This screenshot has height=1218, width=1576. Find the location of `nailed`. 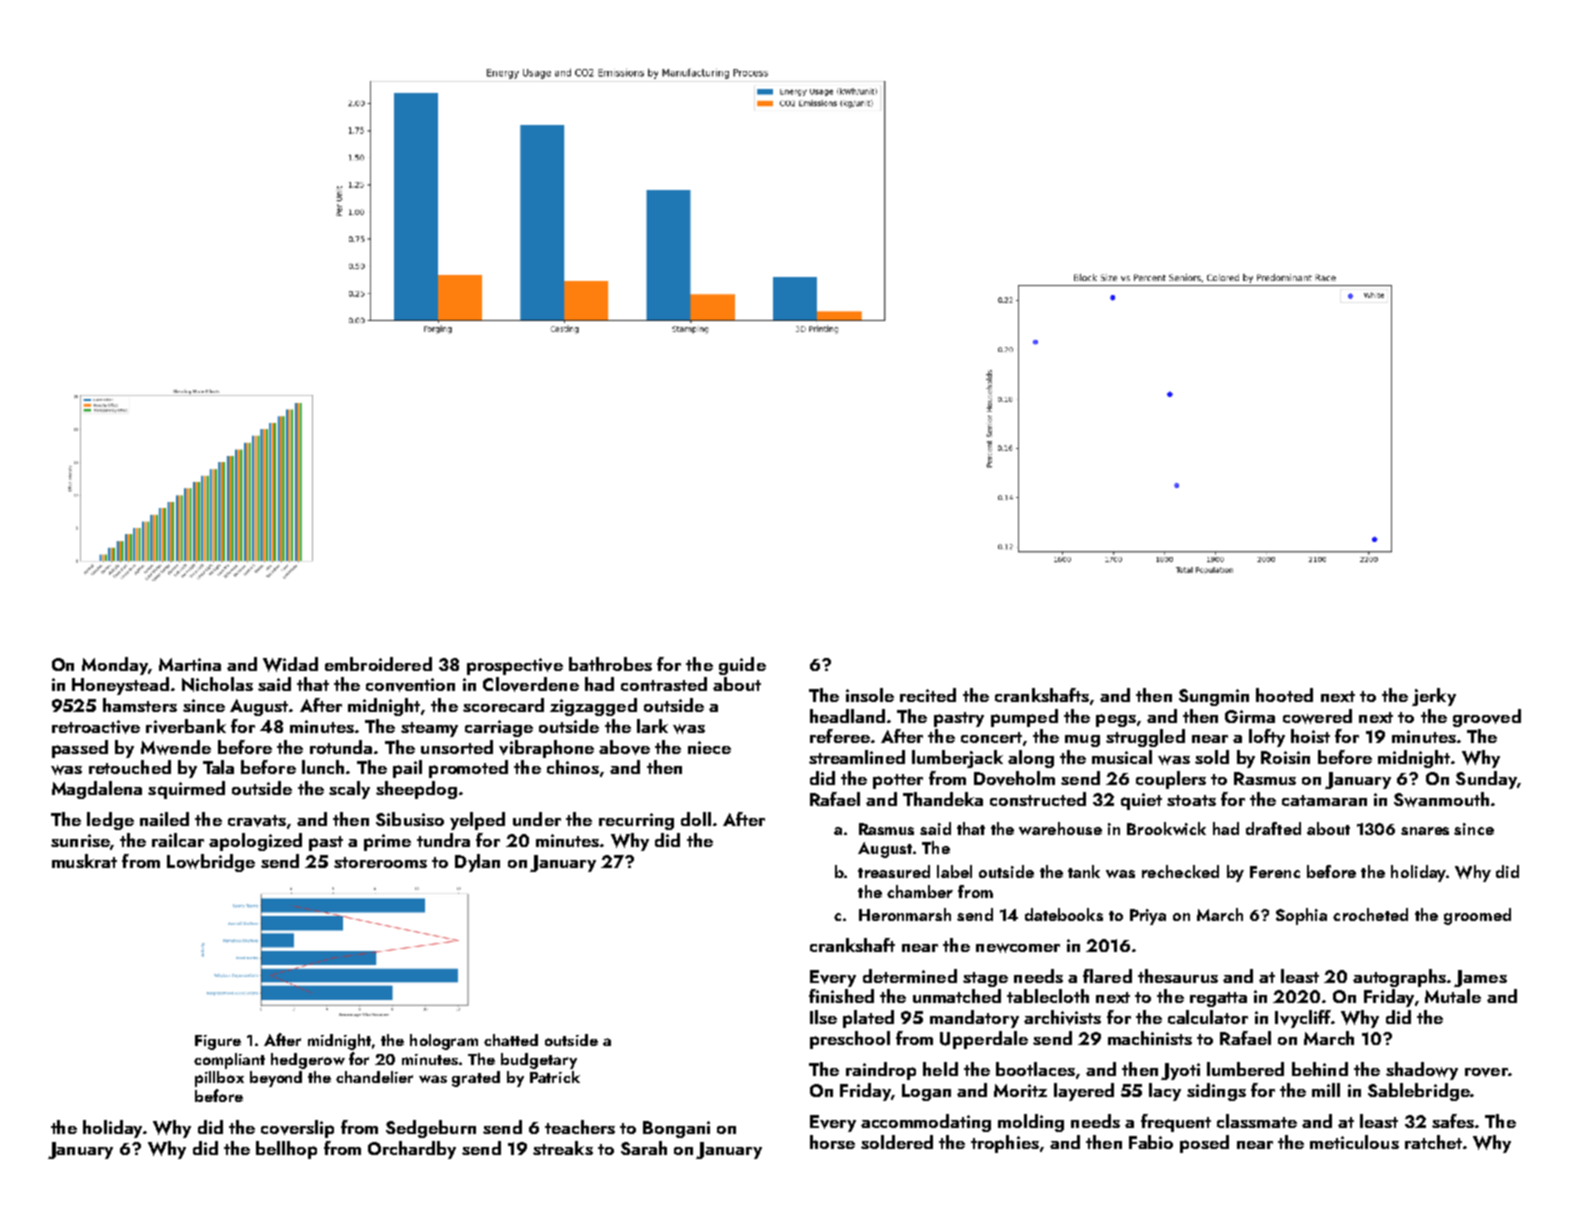

nailed is located at coordinates (164, 819).
